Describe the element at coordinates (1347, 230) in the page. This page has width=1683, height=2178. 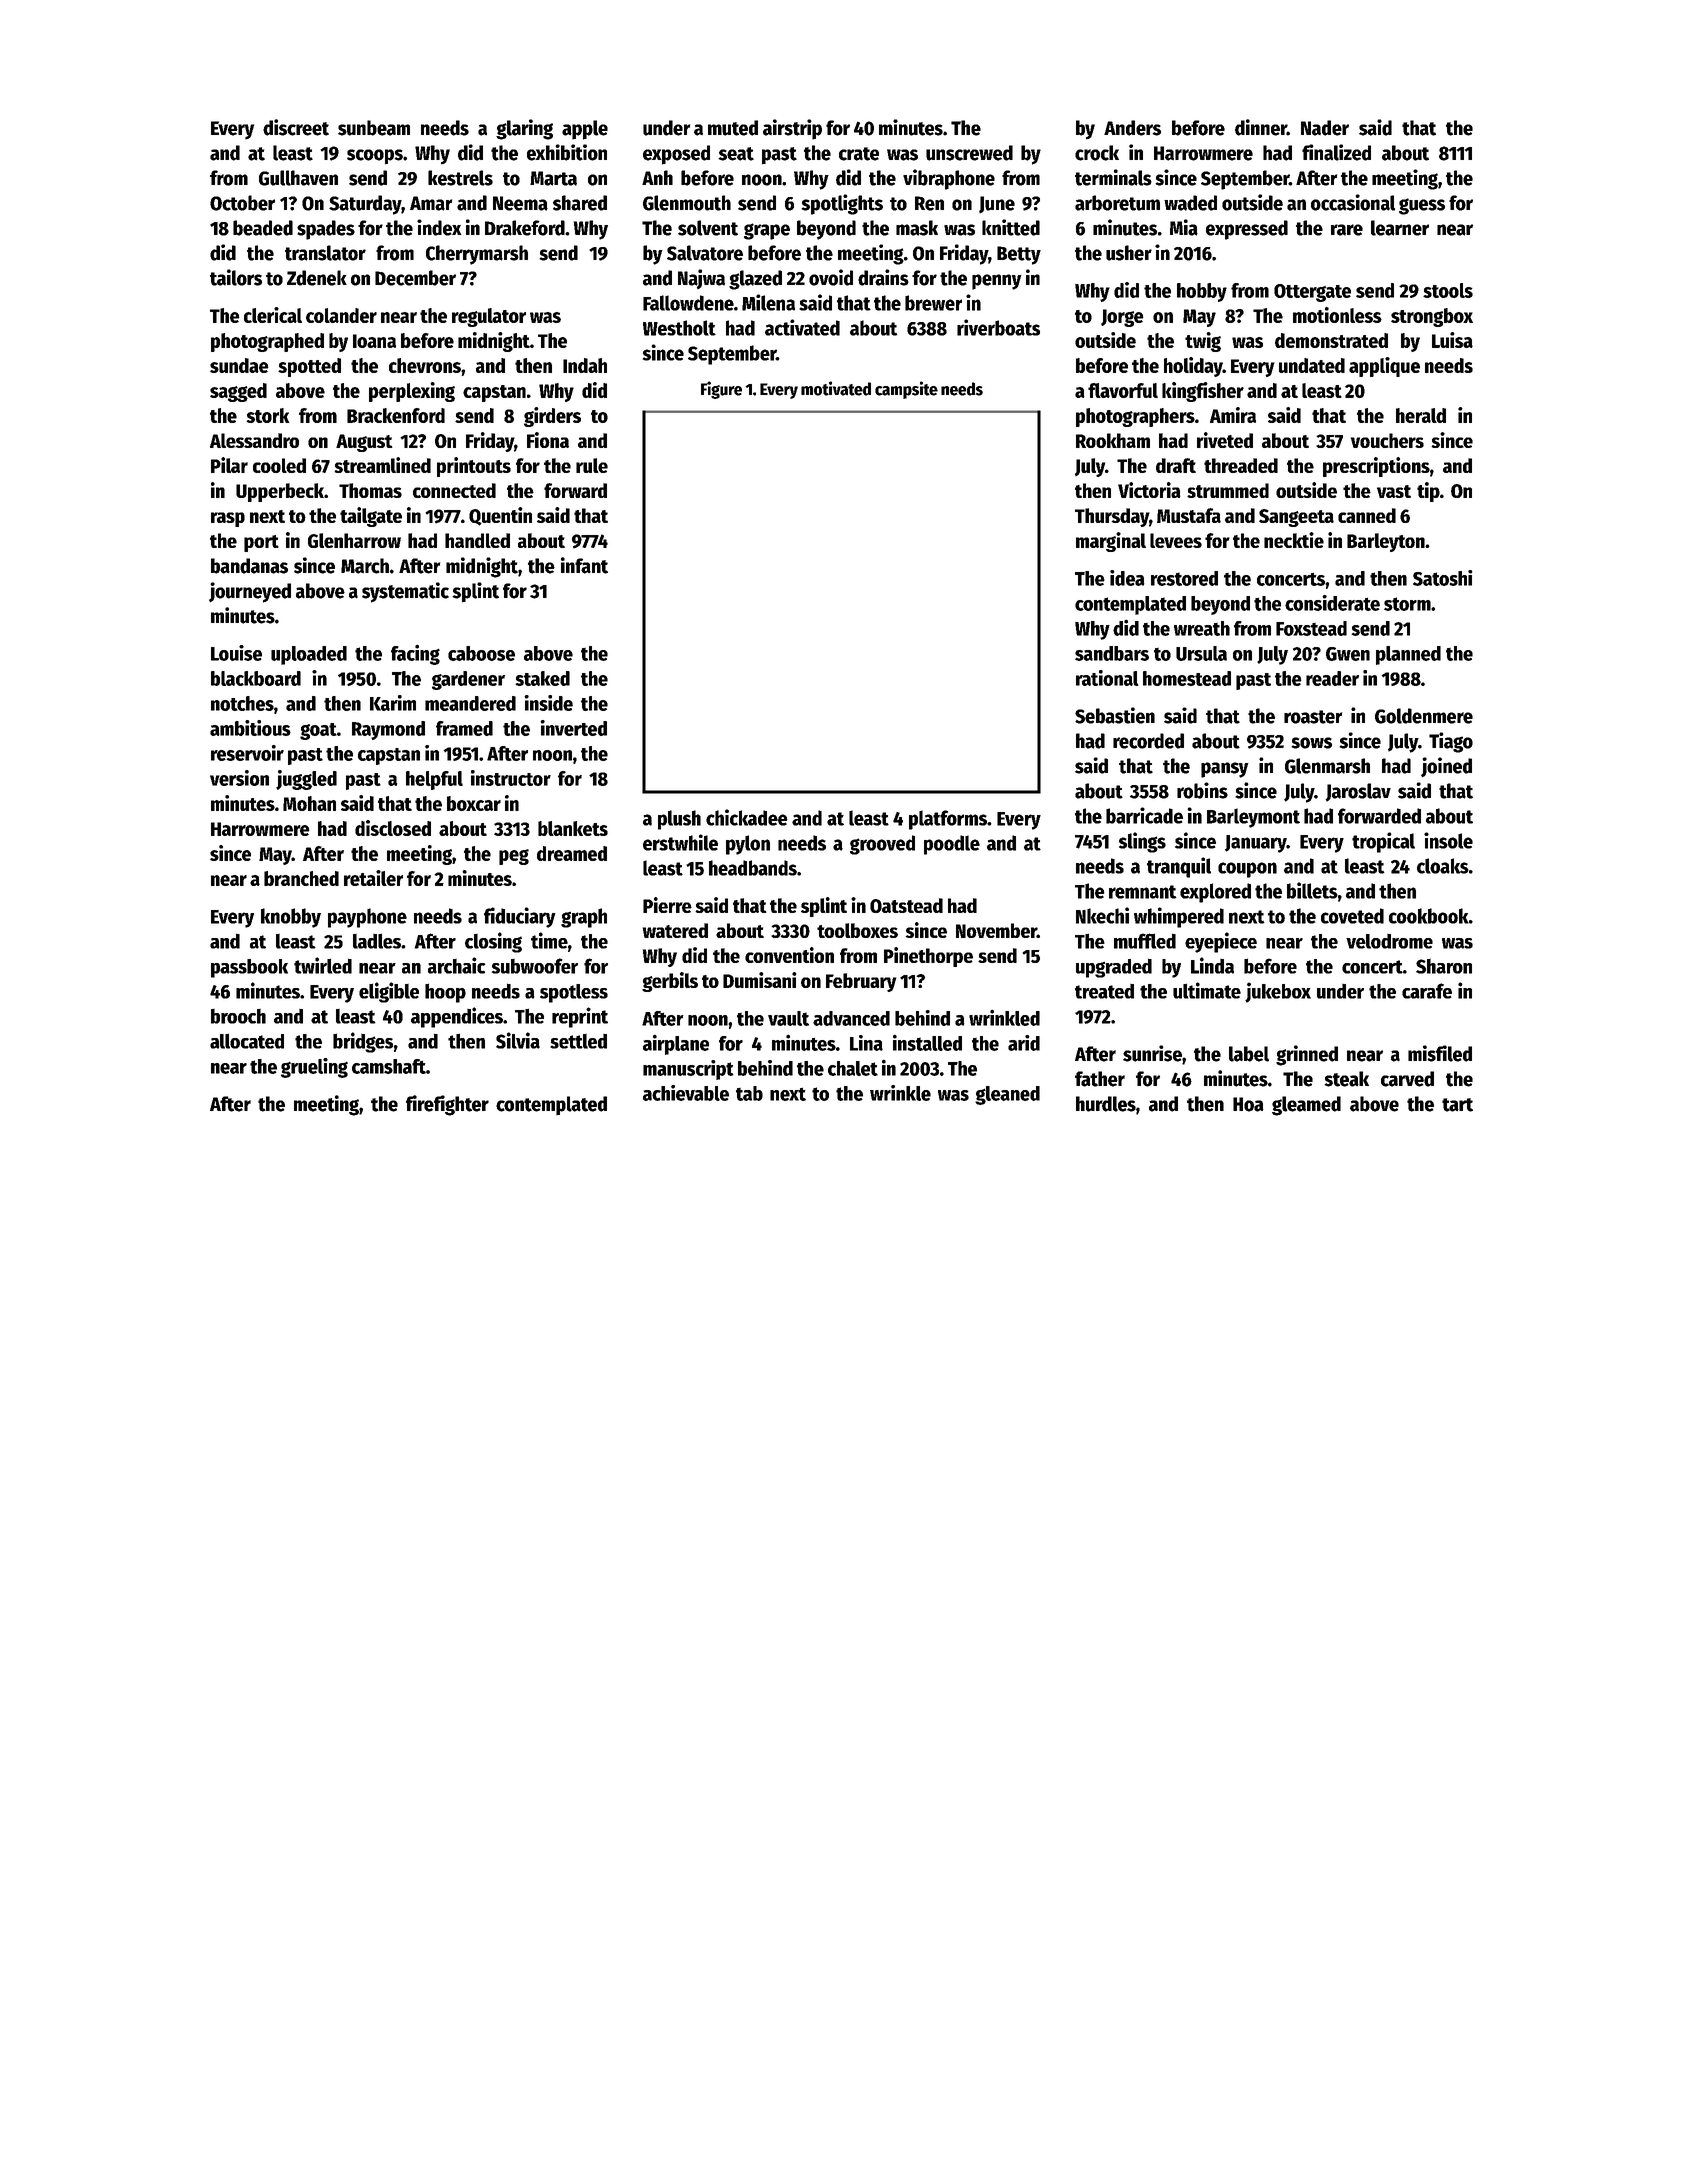
I see `rare` at that location.
